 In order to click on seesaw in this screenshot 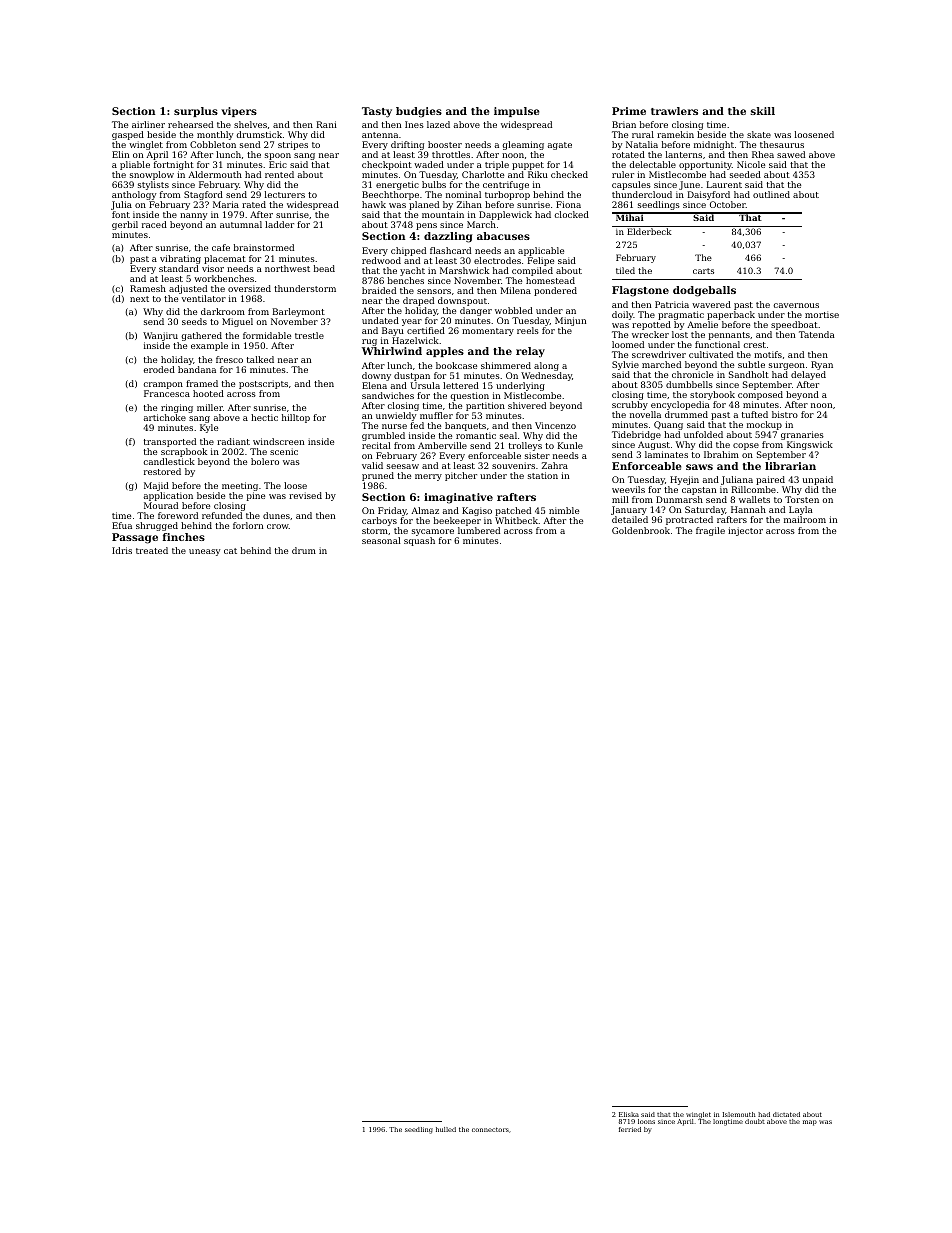, I will do `click(403, 466)`.
